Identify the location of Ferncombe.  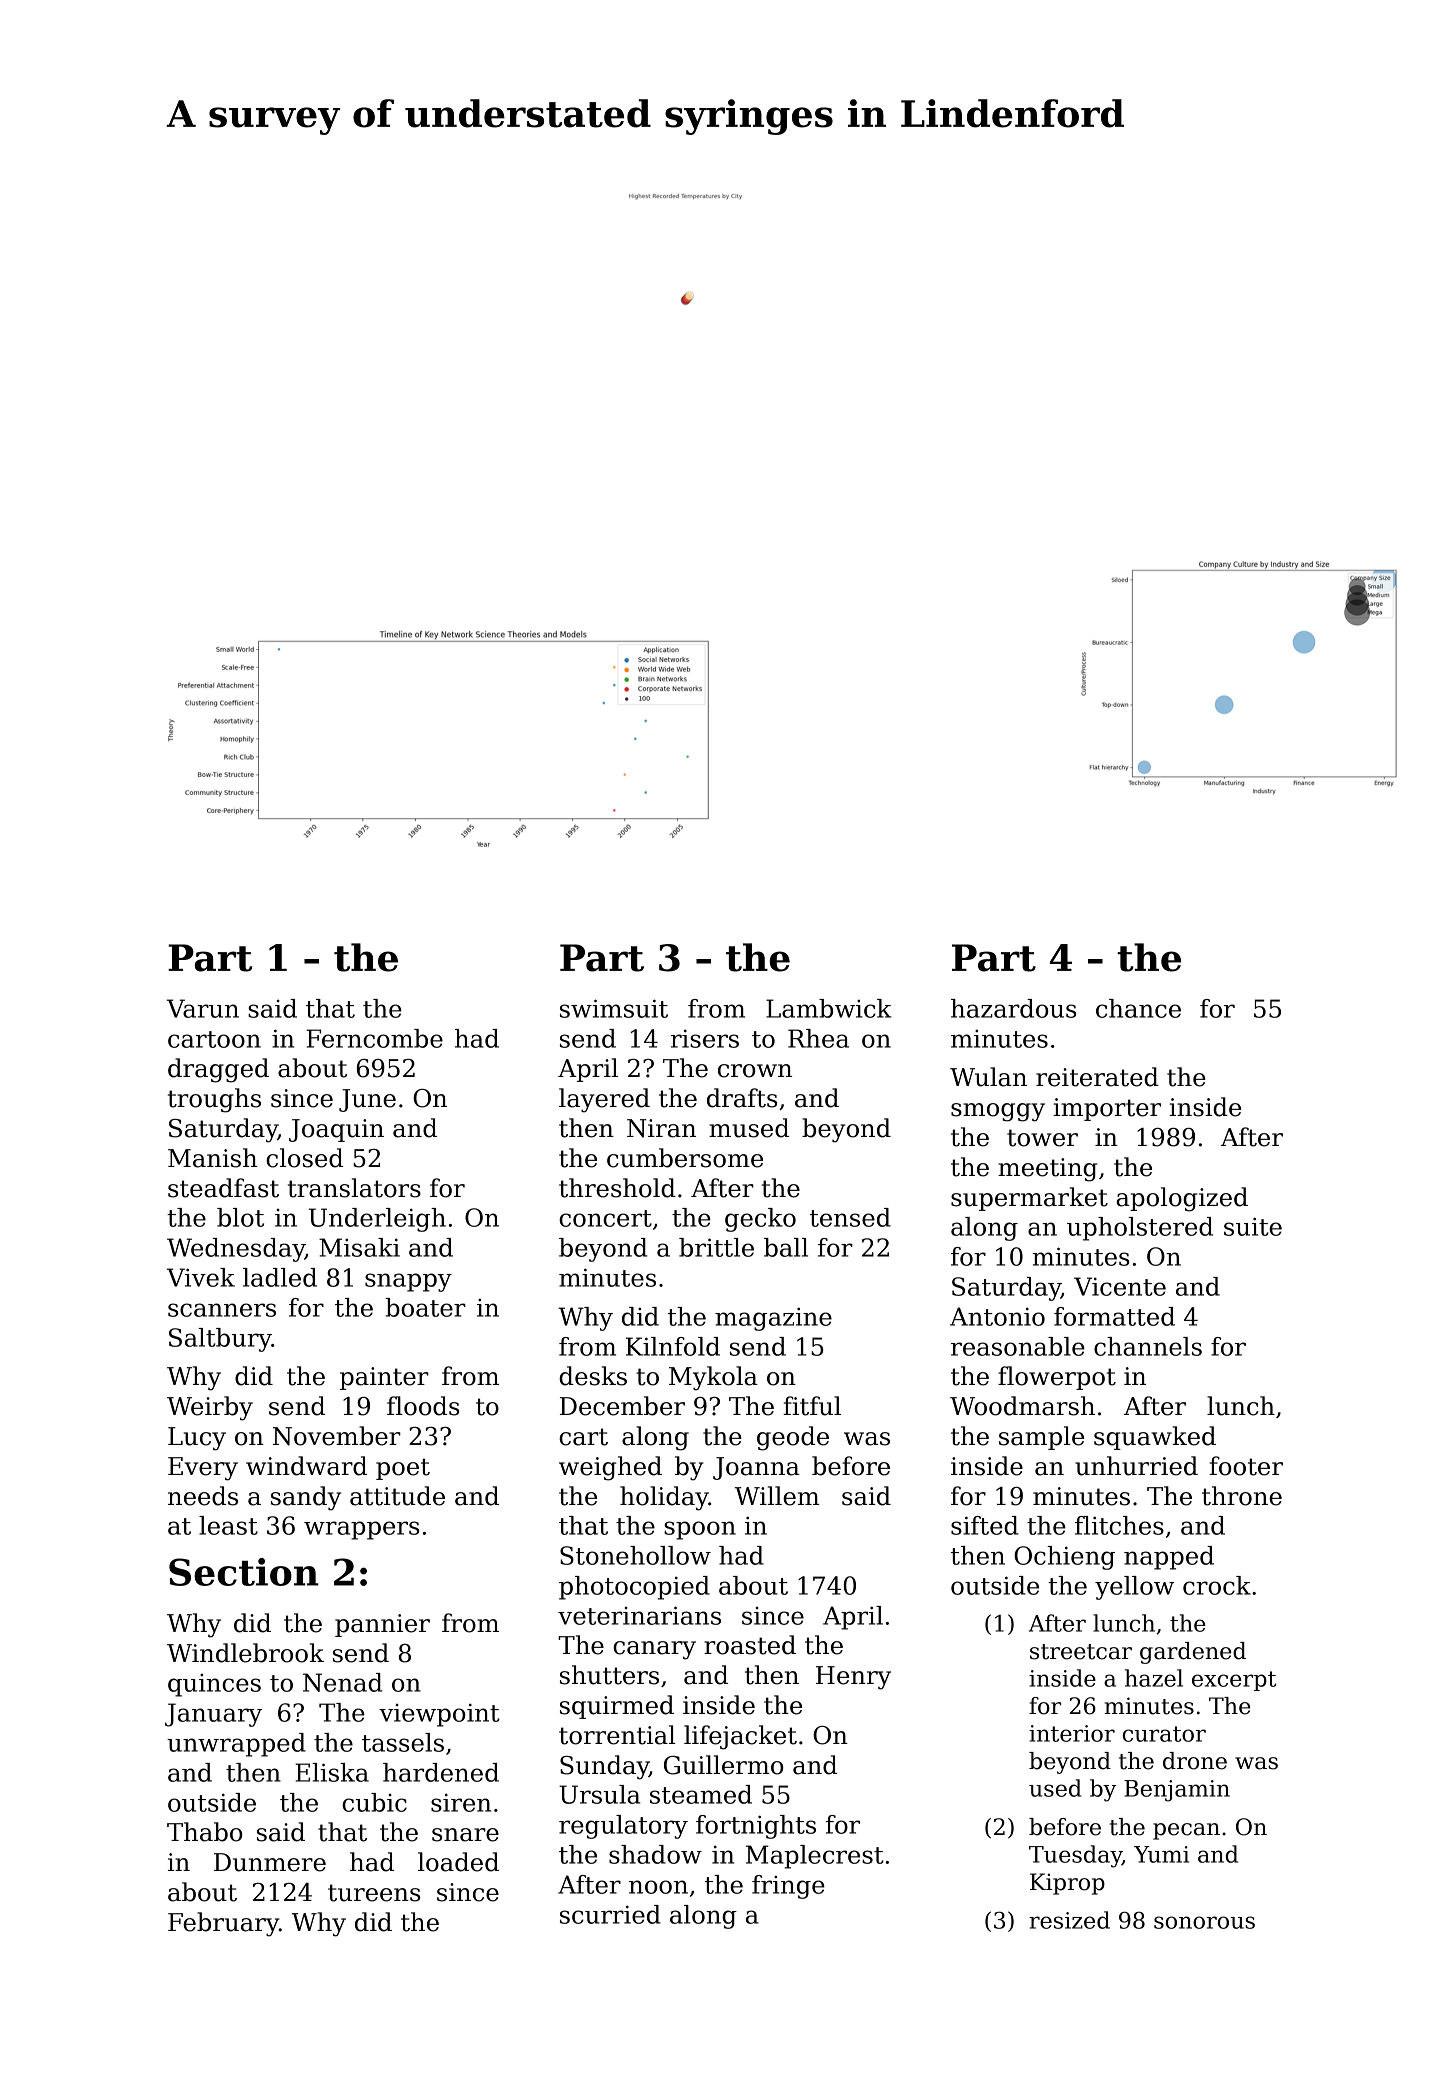
(374, 1038).
